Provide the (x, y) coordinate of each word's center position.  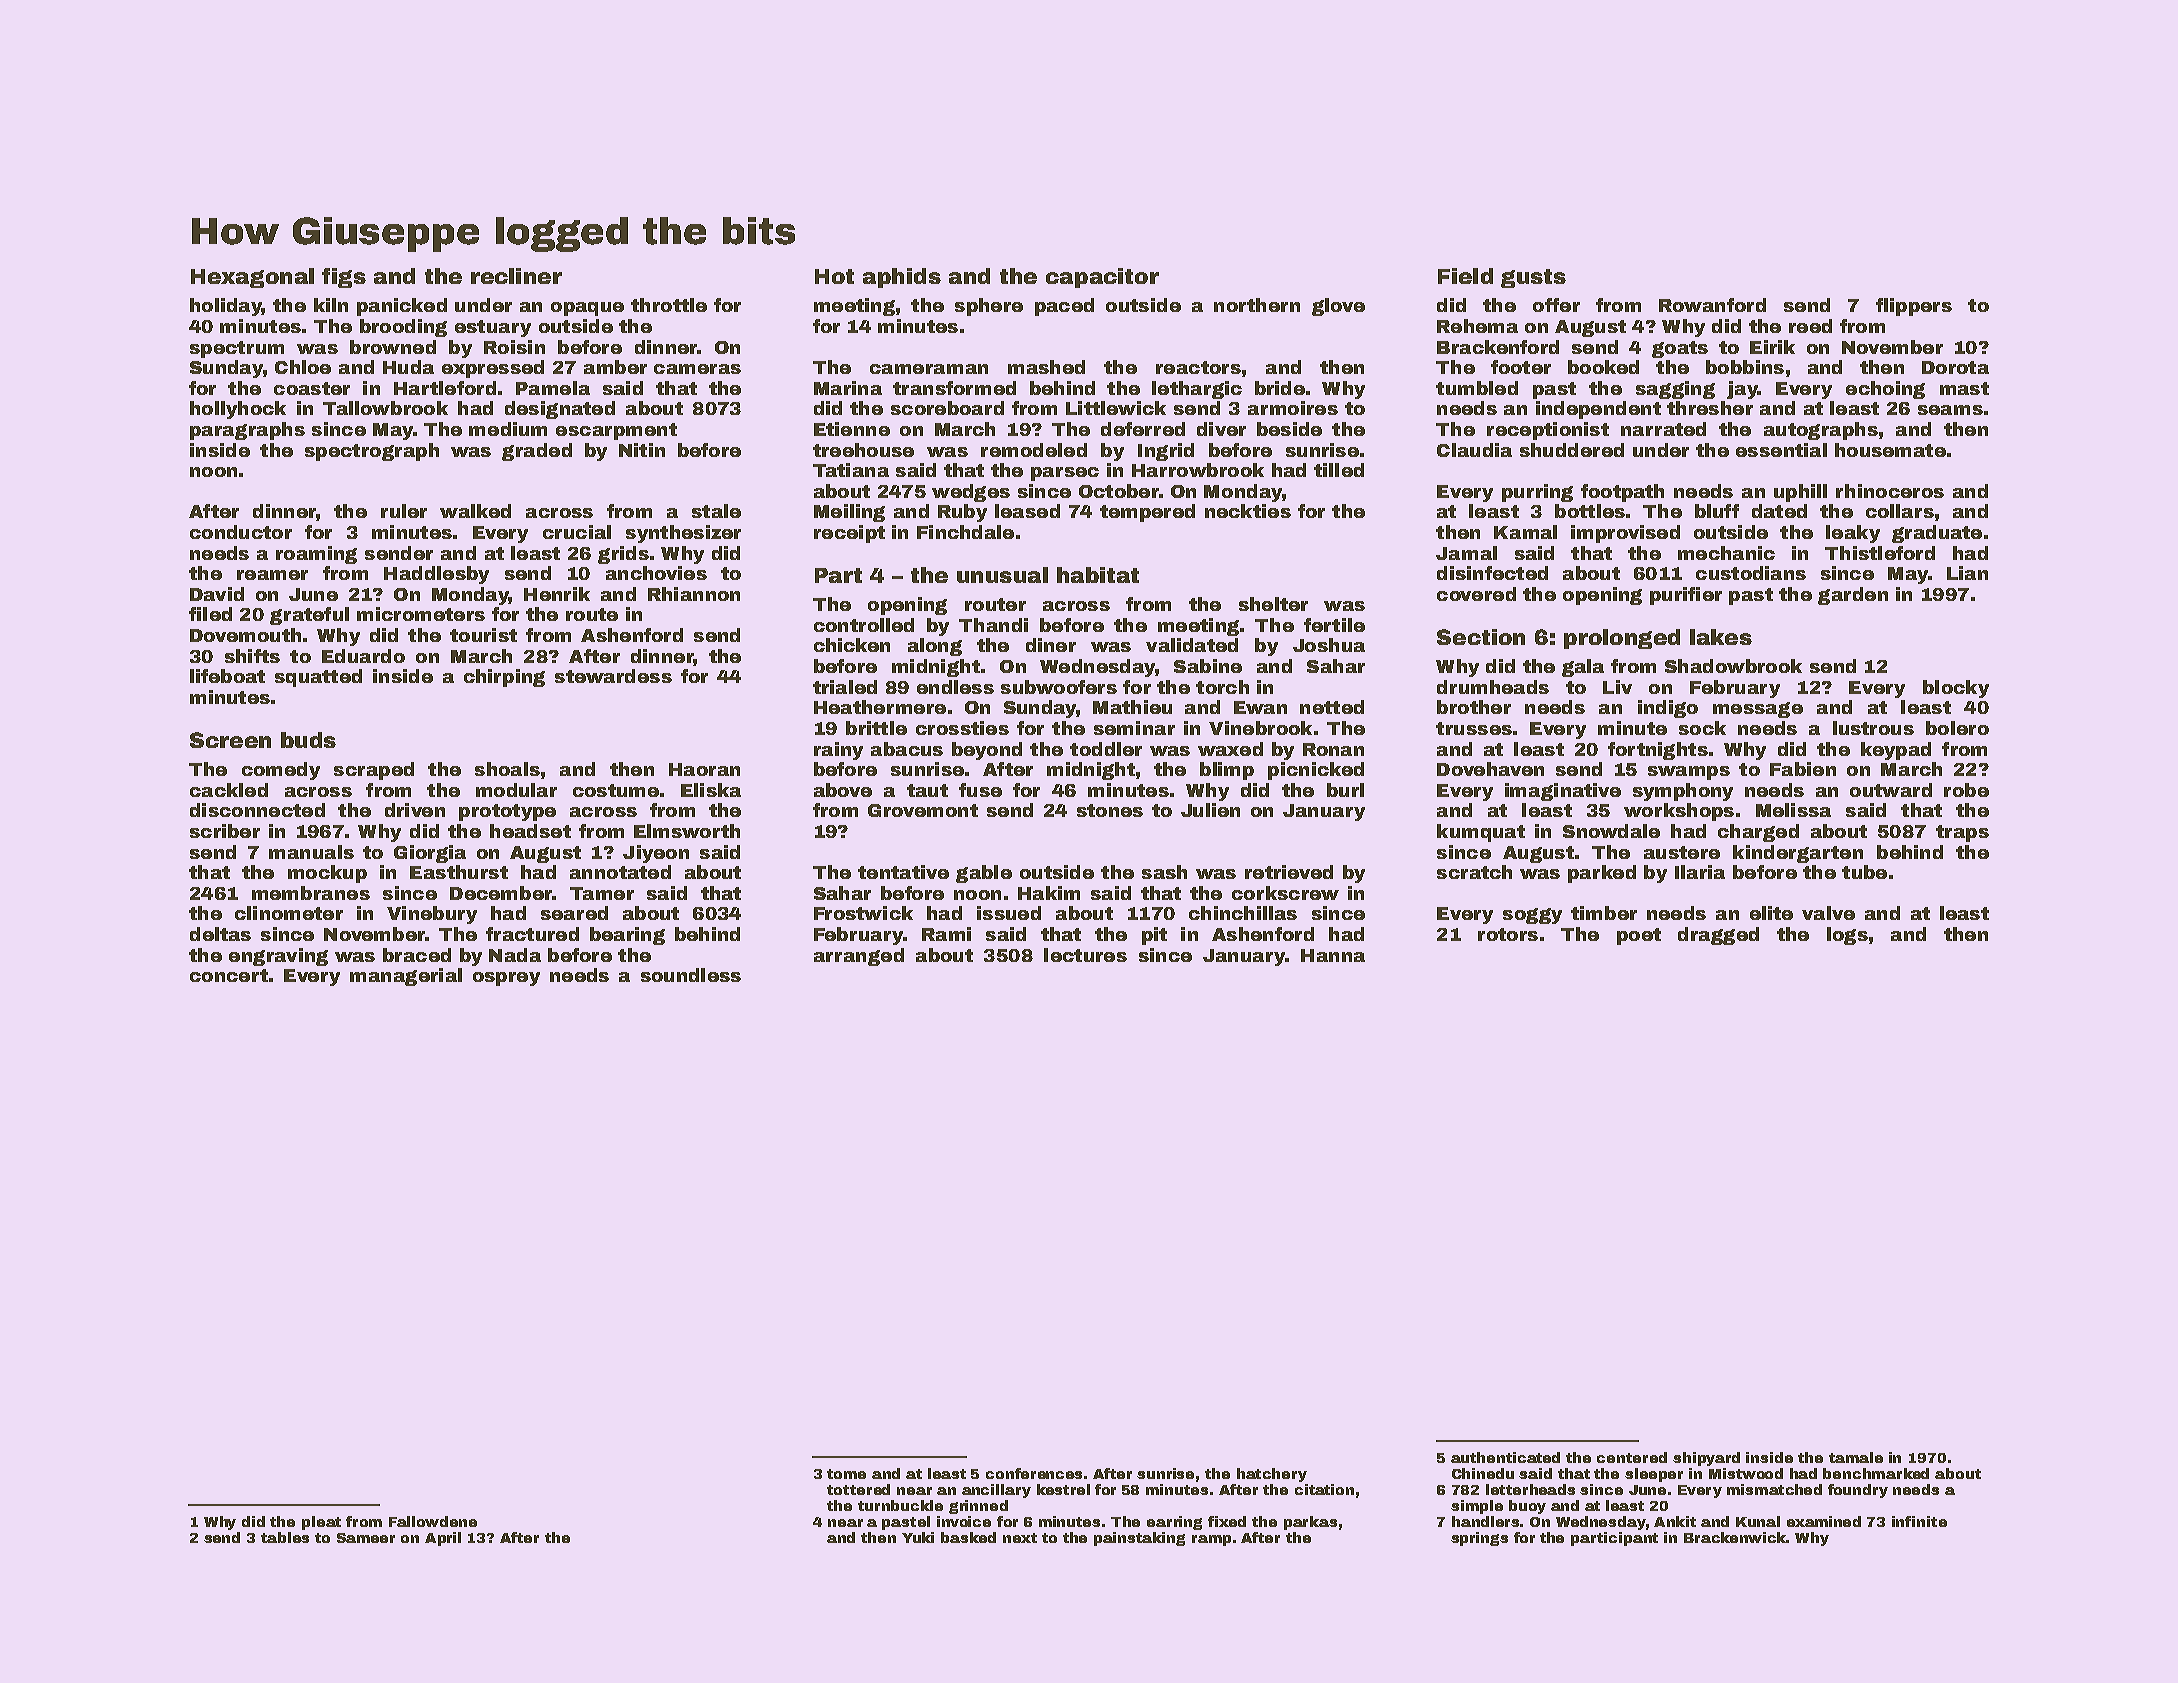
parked (1602, 874)
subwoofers (1059, 687)
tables (285, 1537)
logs (1847, 936)
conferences (1034, 1473)
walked (475, 511)
